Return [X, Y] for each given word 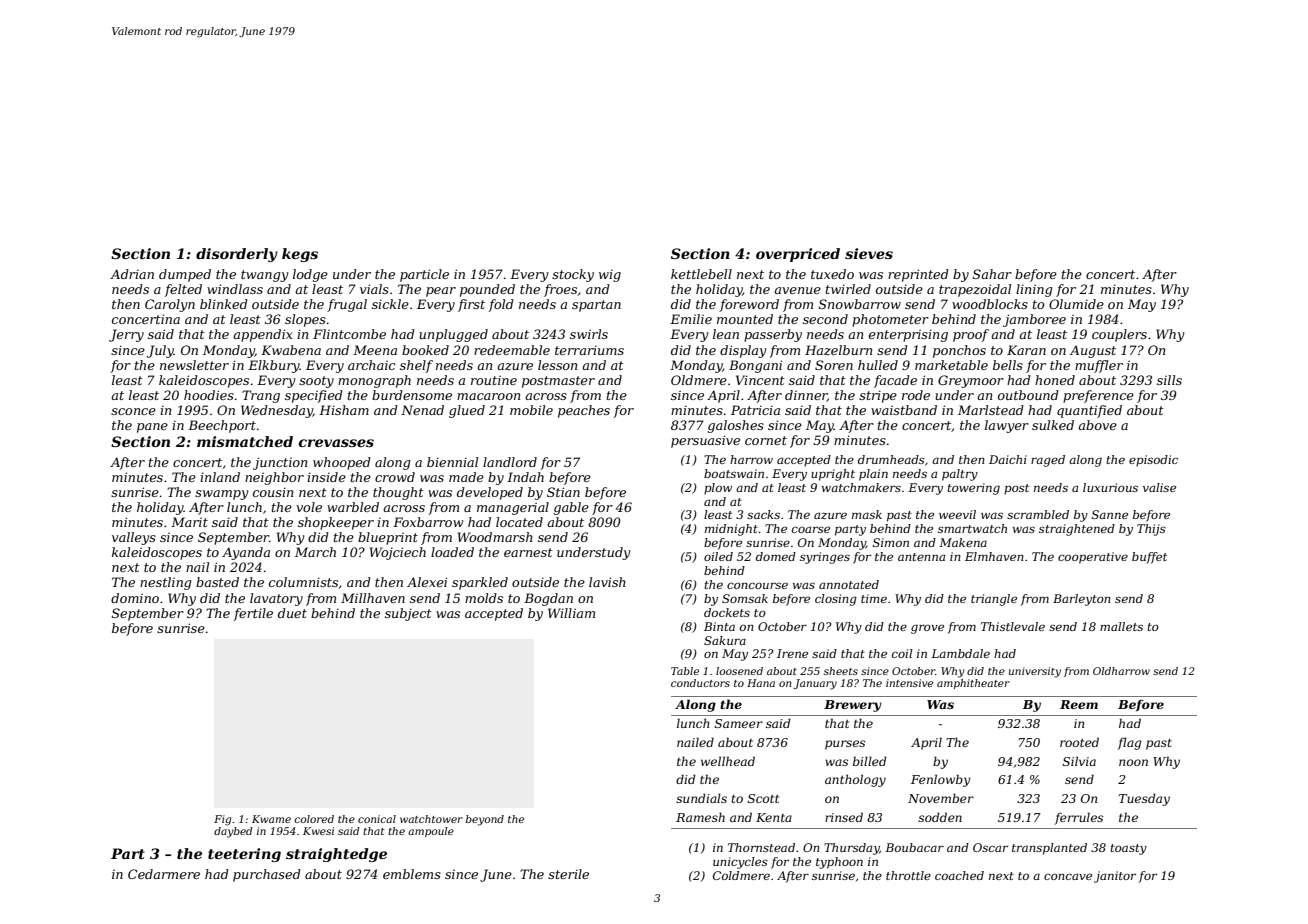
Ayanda [246, 553]
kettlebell [701, 274]
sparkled [480, 583]
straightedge [336, 855]
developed [490, 493]
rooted [1079, 742]
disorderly [237, 255]
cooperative [1093, 558]
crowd [395, 477]
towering [973, 489]
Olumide [1076, 304]
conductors [700, 683]
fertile [253, 614]
